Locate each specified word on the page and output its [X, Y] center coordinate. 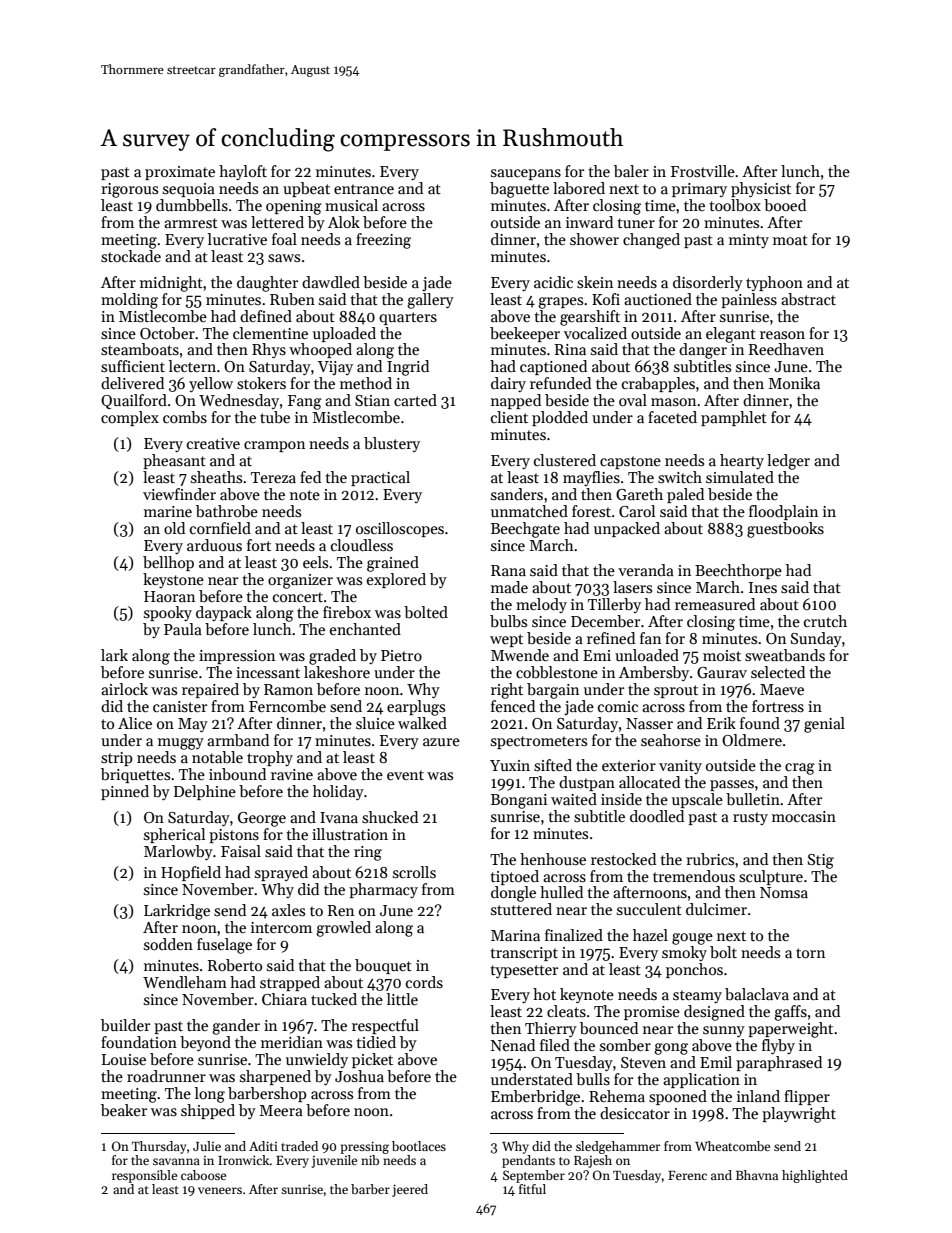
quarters [408, 318]
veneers [220, 1190]
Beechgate [525, 530]
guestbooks [785, 530]
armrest [191, 223]
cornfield [220, 528]
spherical [174, 835]
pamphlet [734, 418]
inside [621, 799]
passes [732, 785]
